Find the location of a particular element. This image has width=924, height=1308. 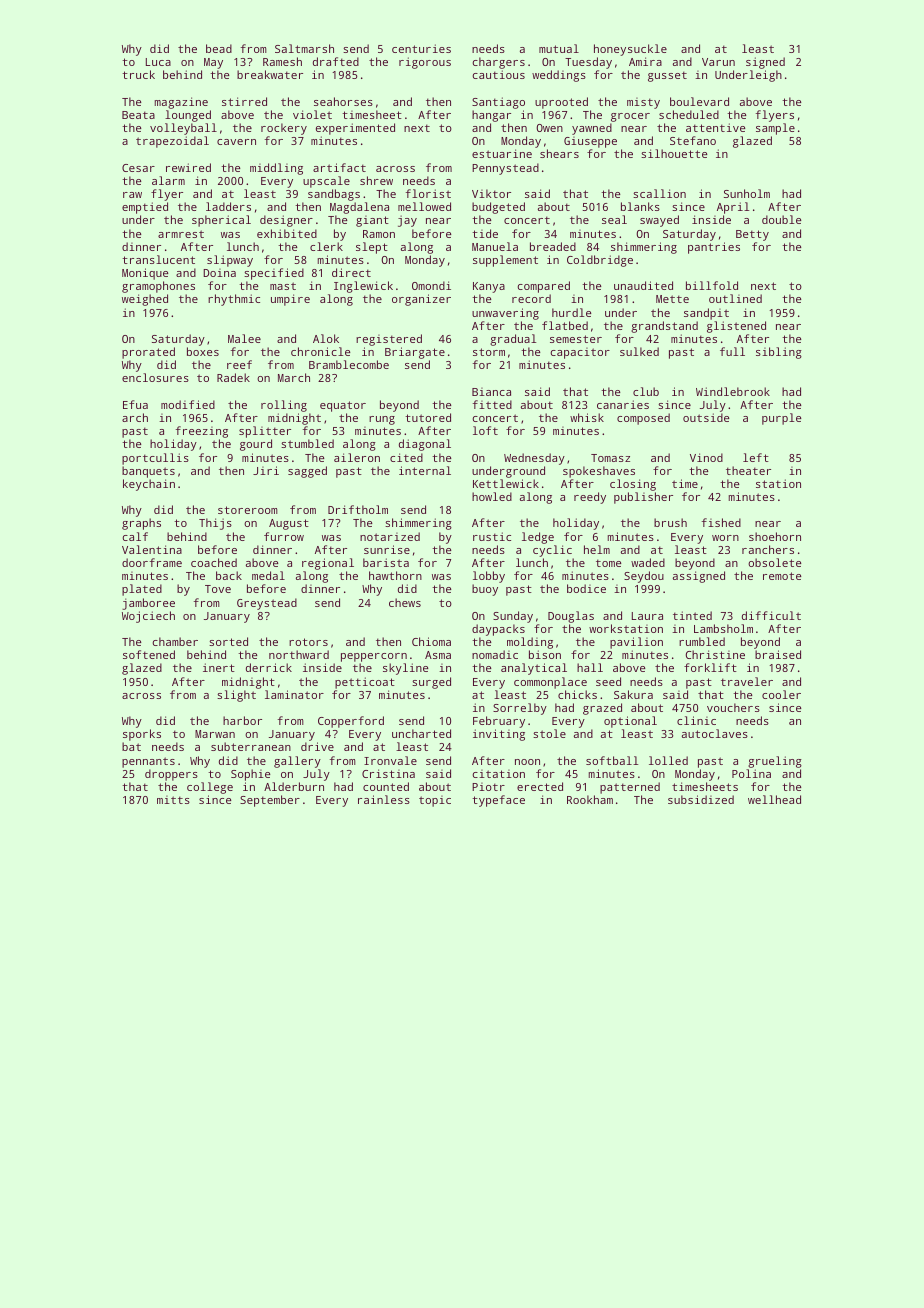

scallion is located at coordinates (659, 193).
